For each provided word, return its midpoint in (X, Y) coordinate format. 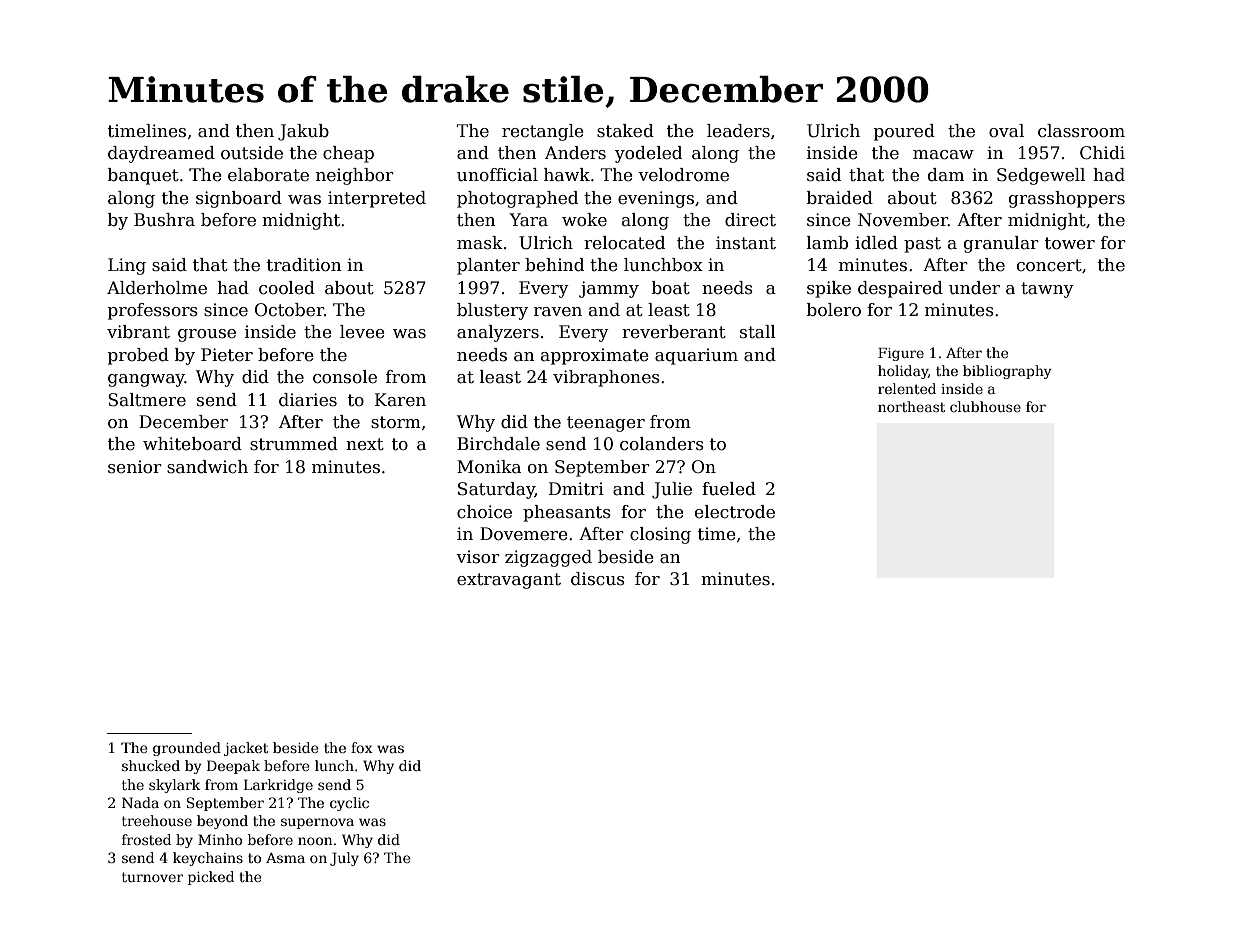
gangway (146, 380)
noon (315, 841)
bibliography (1007, 372)
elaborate (268, 175)
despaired (900, 289)
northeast (911, 406)
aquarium (696, 356)
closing (660, 535)
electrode (735, 512)
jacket (246, 749)
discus (598, 579)
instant (746, 243)
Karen (400, 400)
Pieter (227, 355)
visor (478, 557)
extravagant (509, 581)
